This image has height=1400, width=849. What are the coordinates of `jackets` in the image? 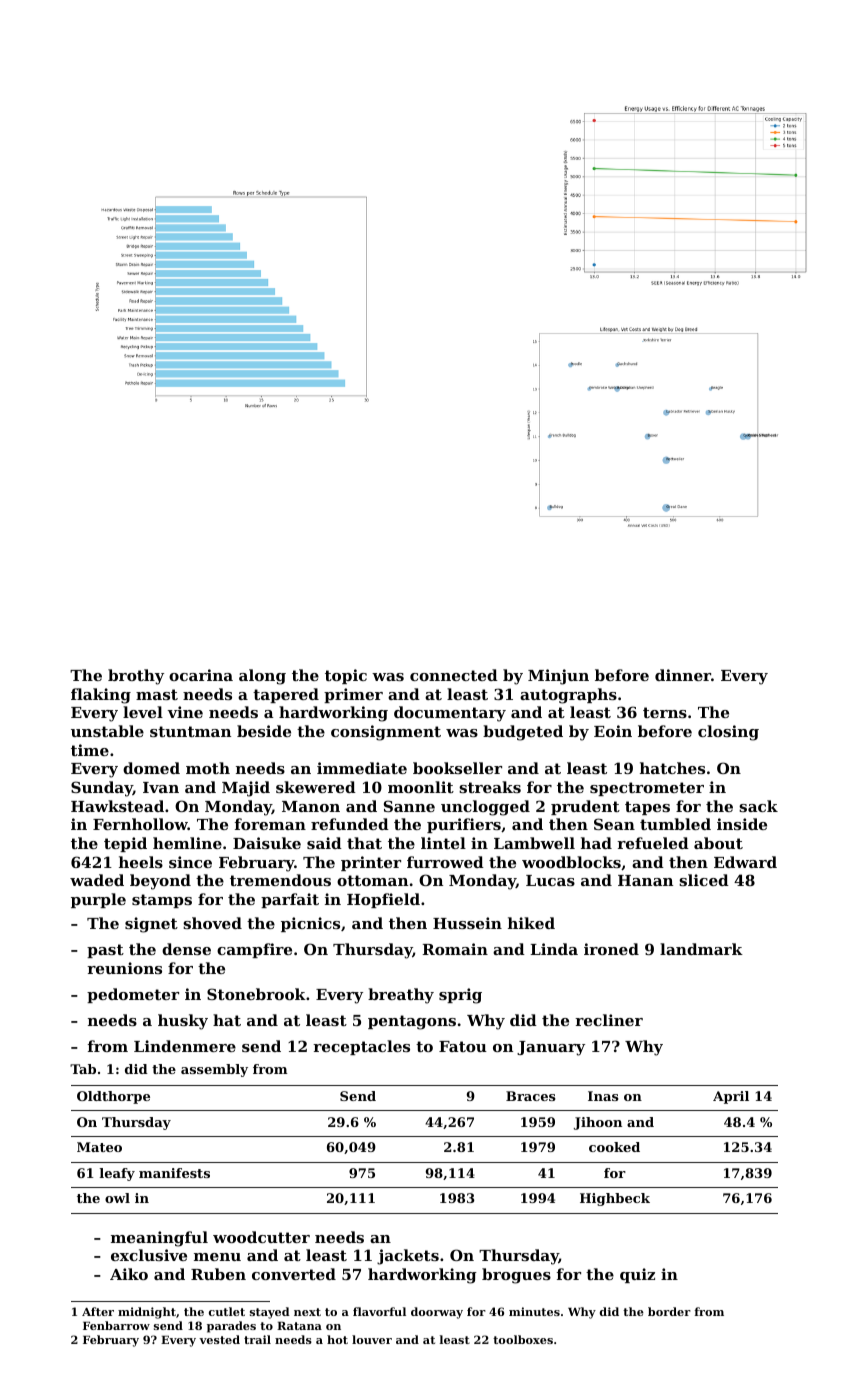 It's located at (408, 1257).
